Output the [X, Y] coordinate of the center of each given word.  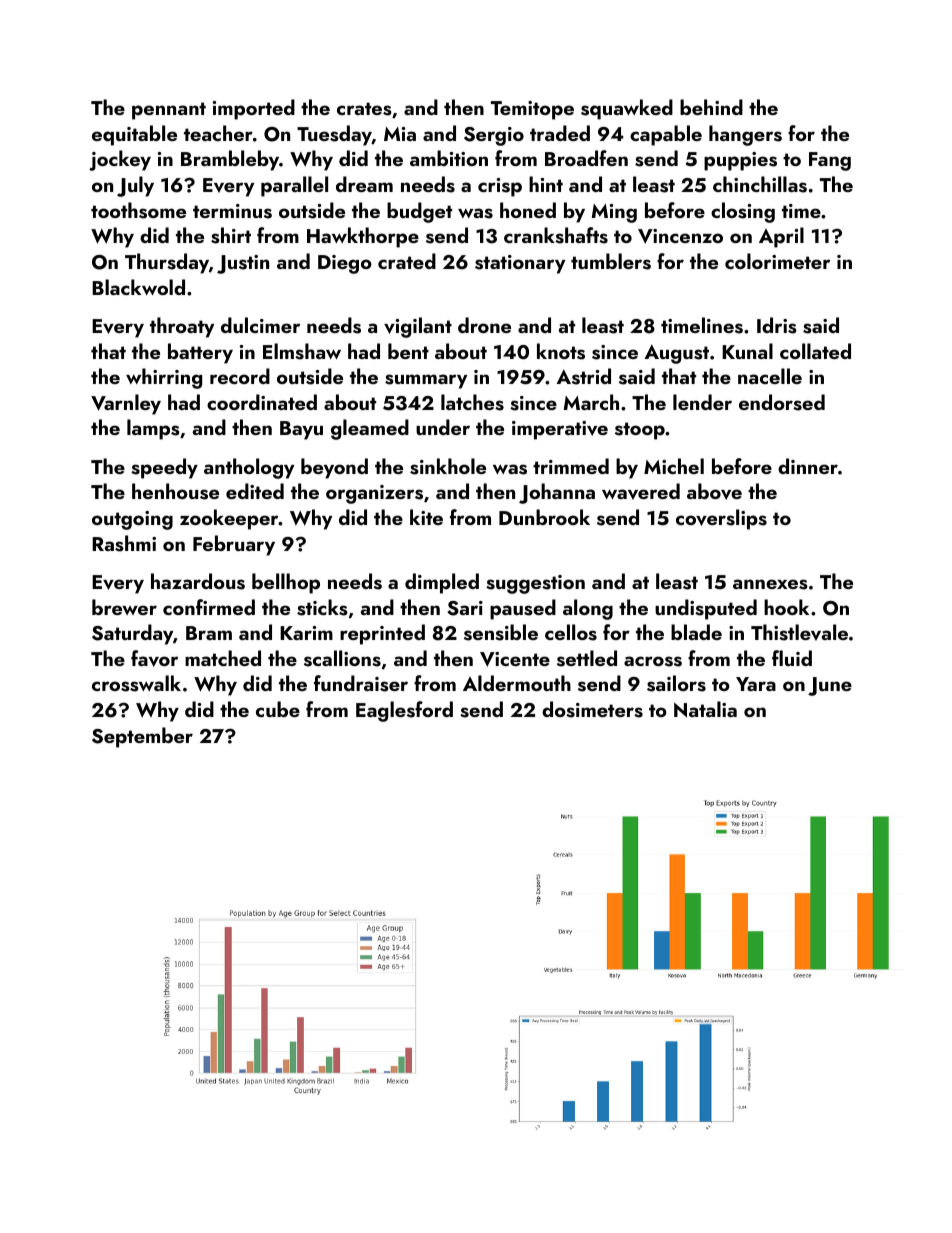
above [714, 491]
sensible [501, 632]
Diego [345, 264]
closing [743, 212]
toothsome [138, 210]
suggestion [535, 584]
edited [255, 491]
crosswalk [136, 683]
